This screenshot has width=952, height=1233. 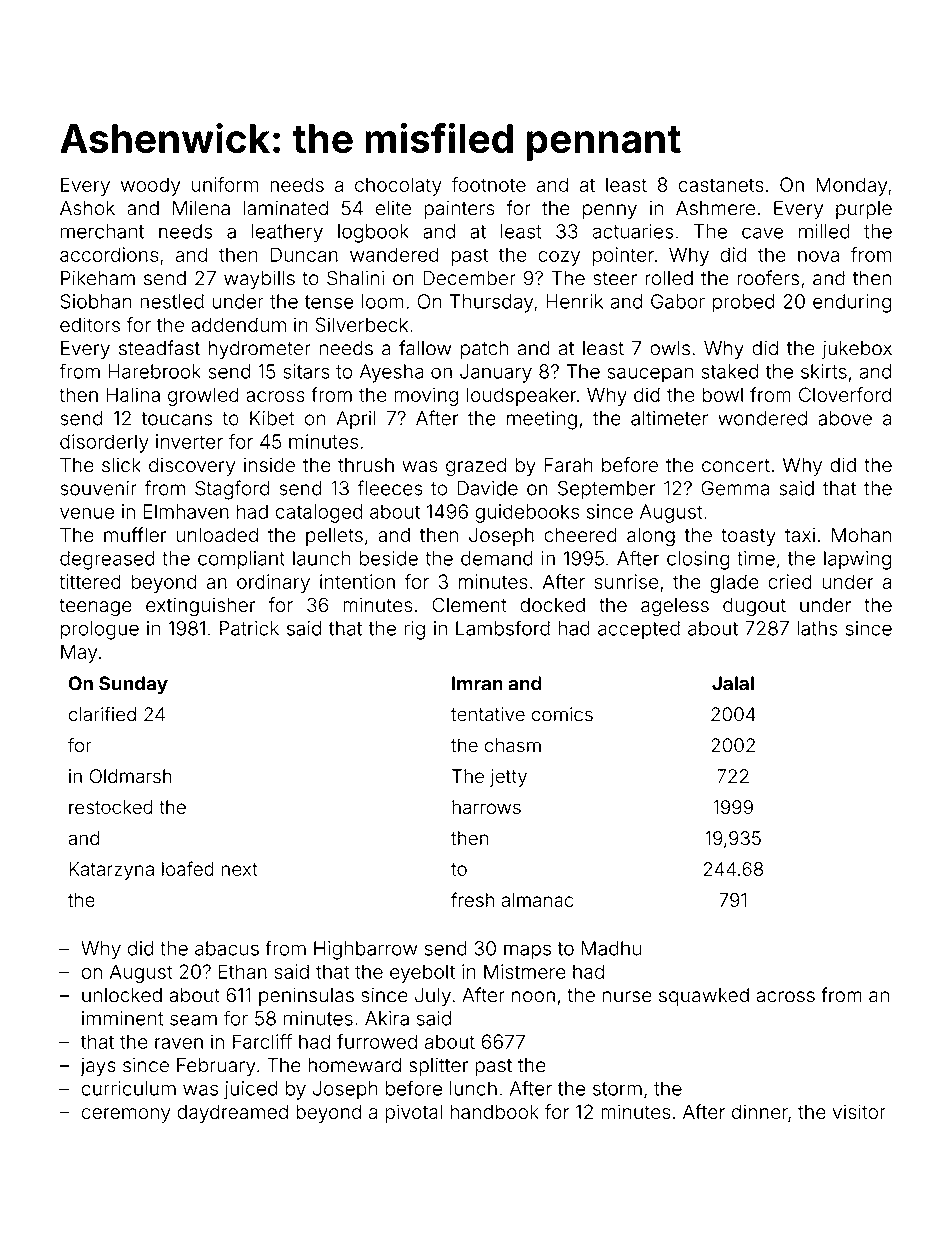 What do you see at coordinates (851, 186) in the screenshot?
I see `Monday` at bounding box center [851, 186].
